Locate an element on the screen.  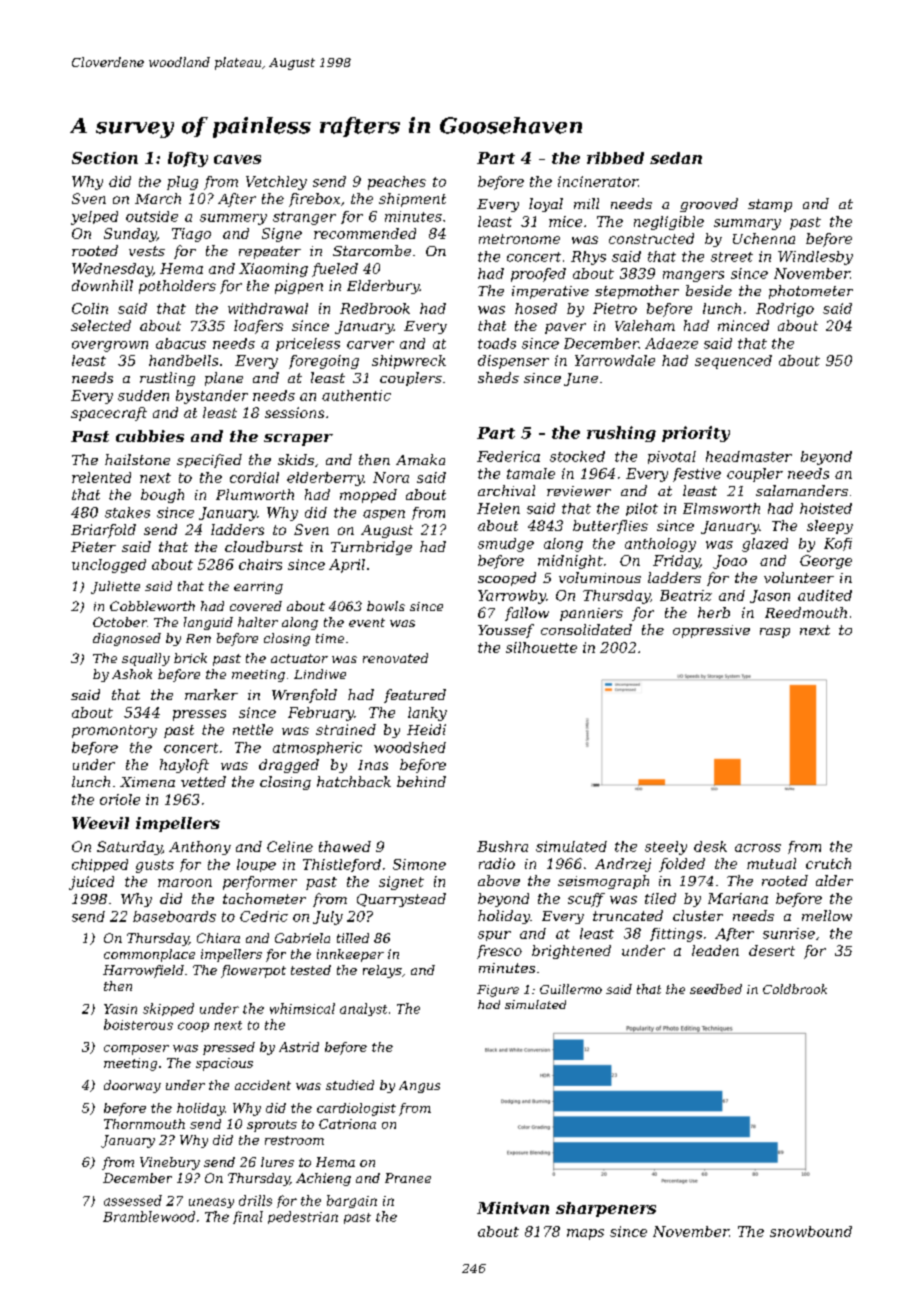
sedan is located at coordinates (676, 158).
